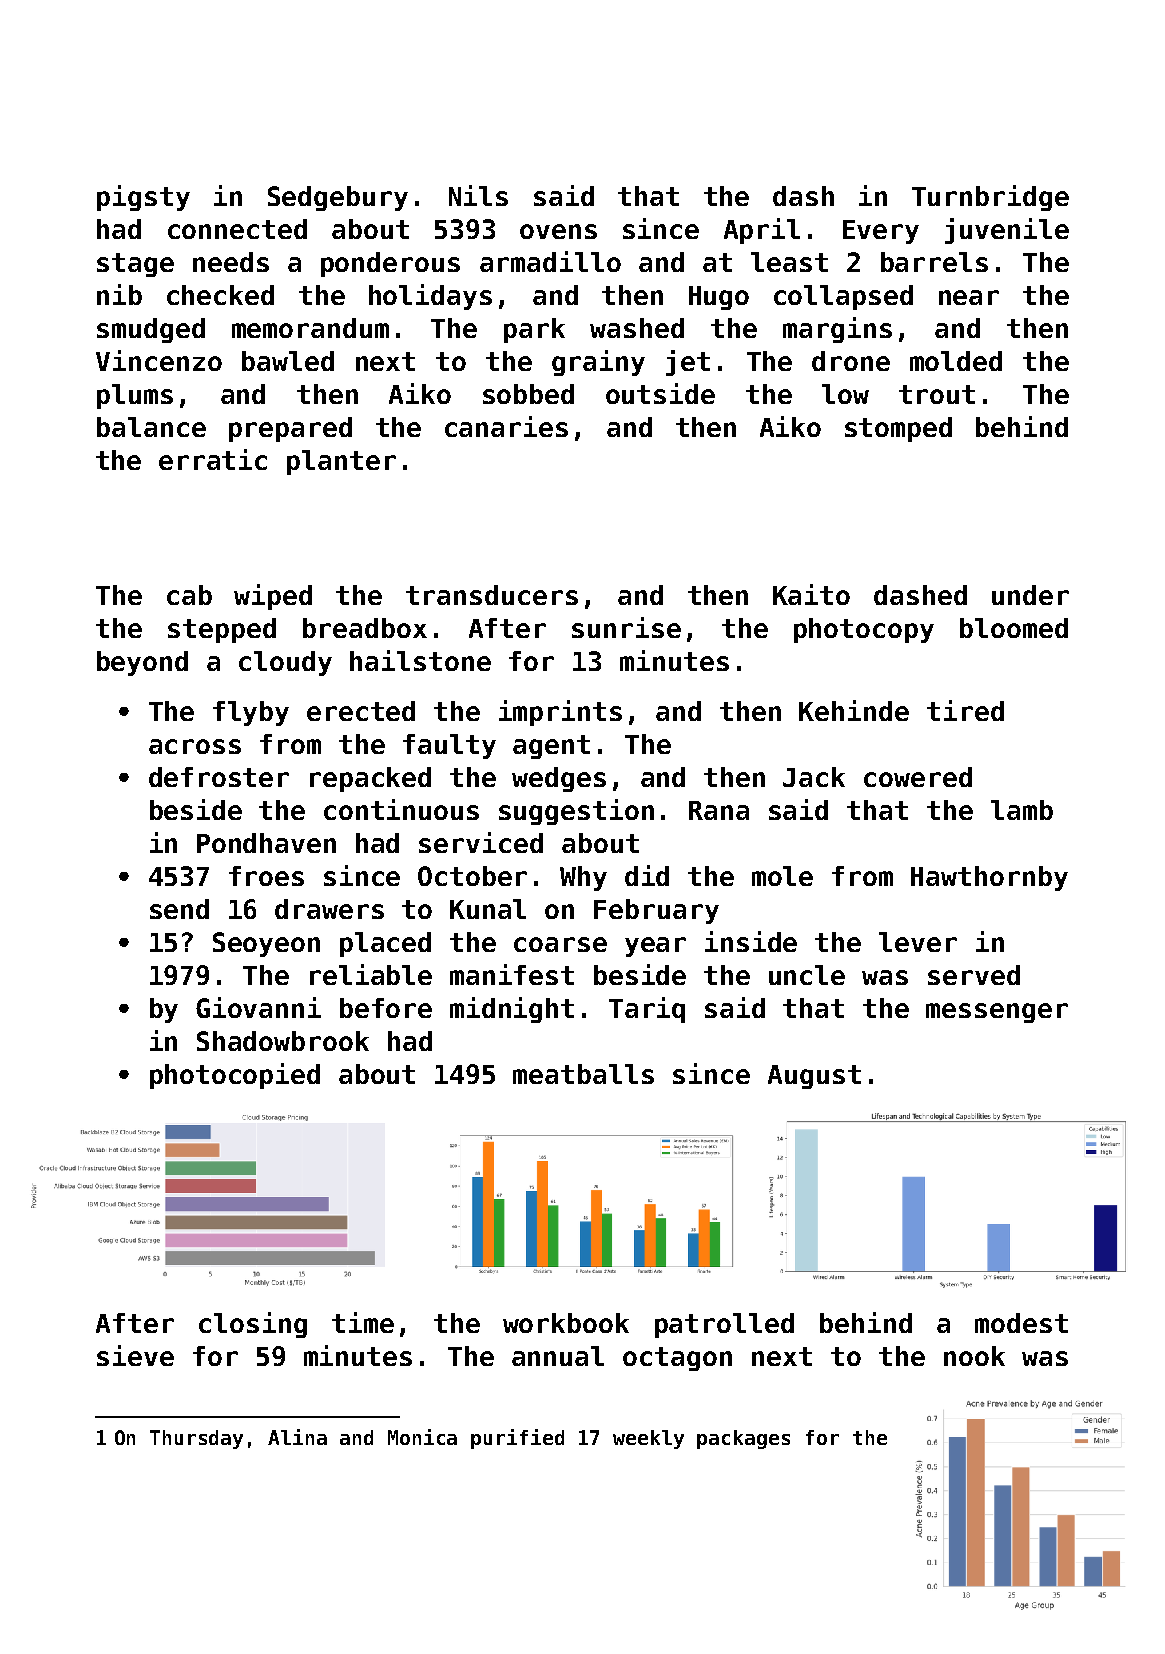 The image size is (1165, 1654). What do you see at coordinates (583, 1074) in the screenshot?
I see `meatballs` at bounding box center [583, 1074].
